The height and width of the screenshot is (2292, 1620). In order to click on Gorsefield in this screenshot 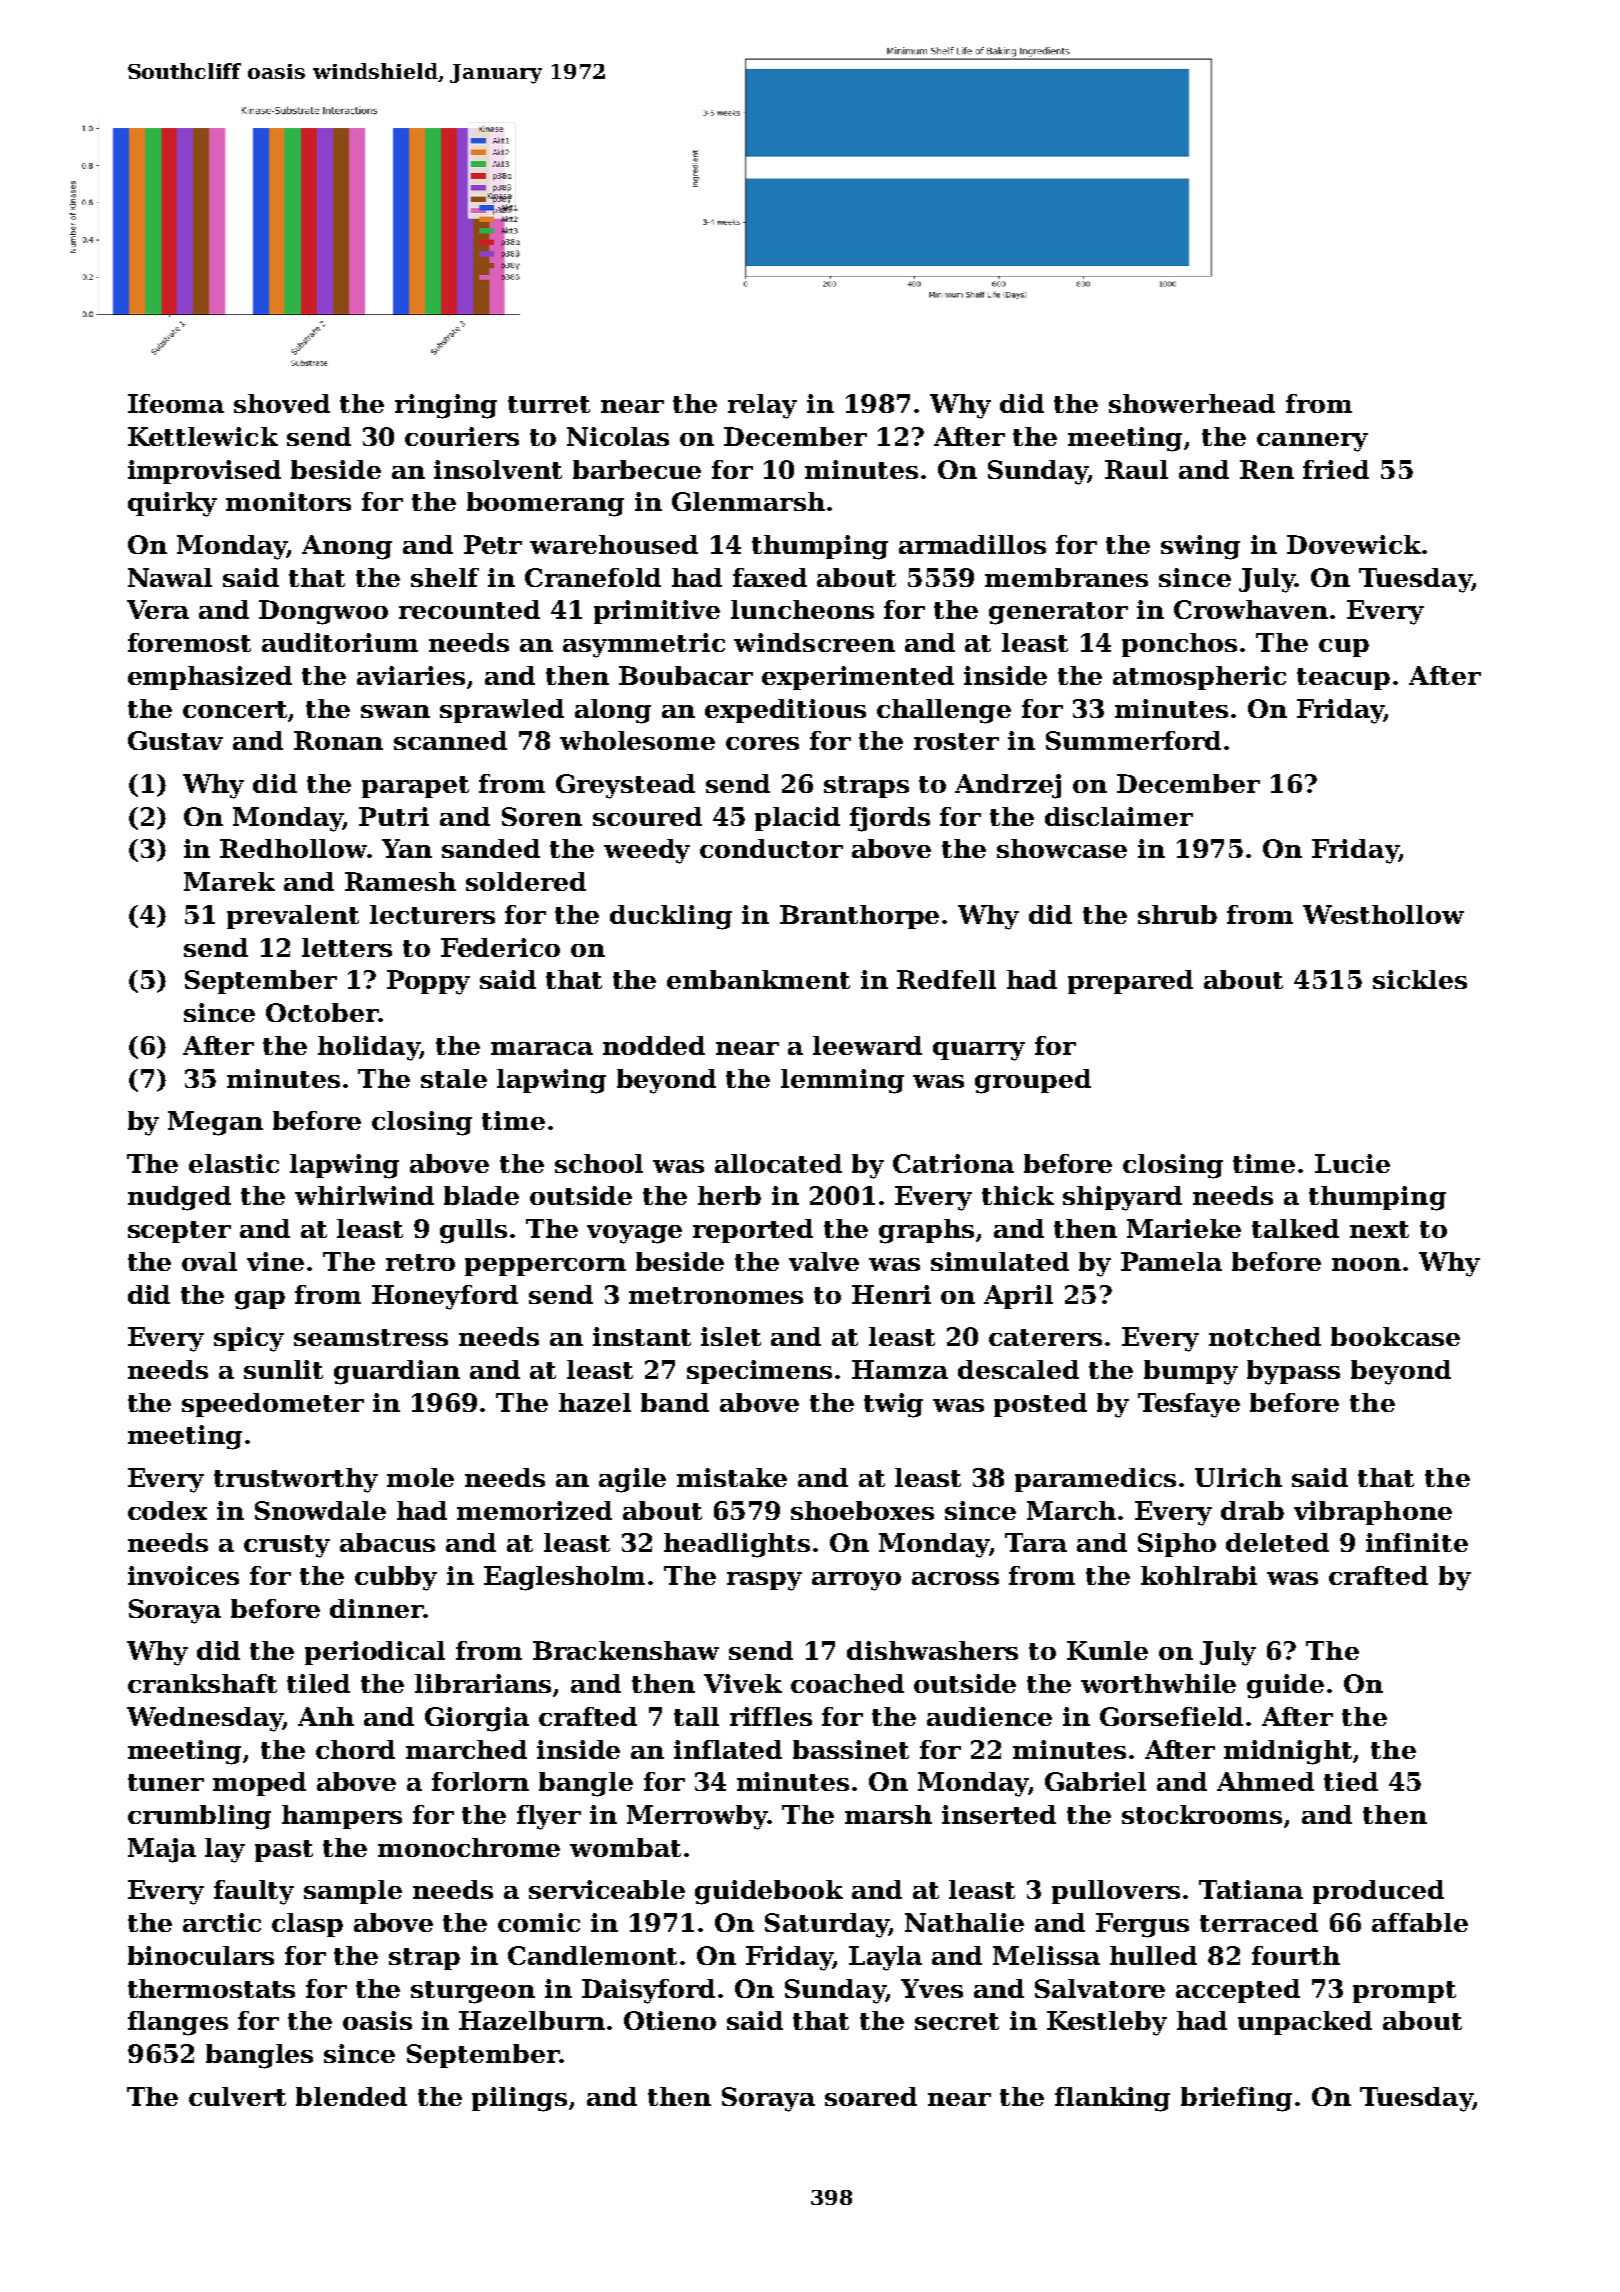, I will do `click(1171, 1716)`.
